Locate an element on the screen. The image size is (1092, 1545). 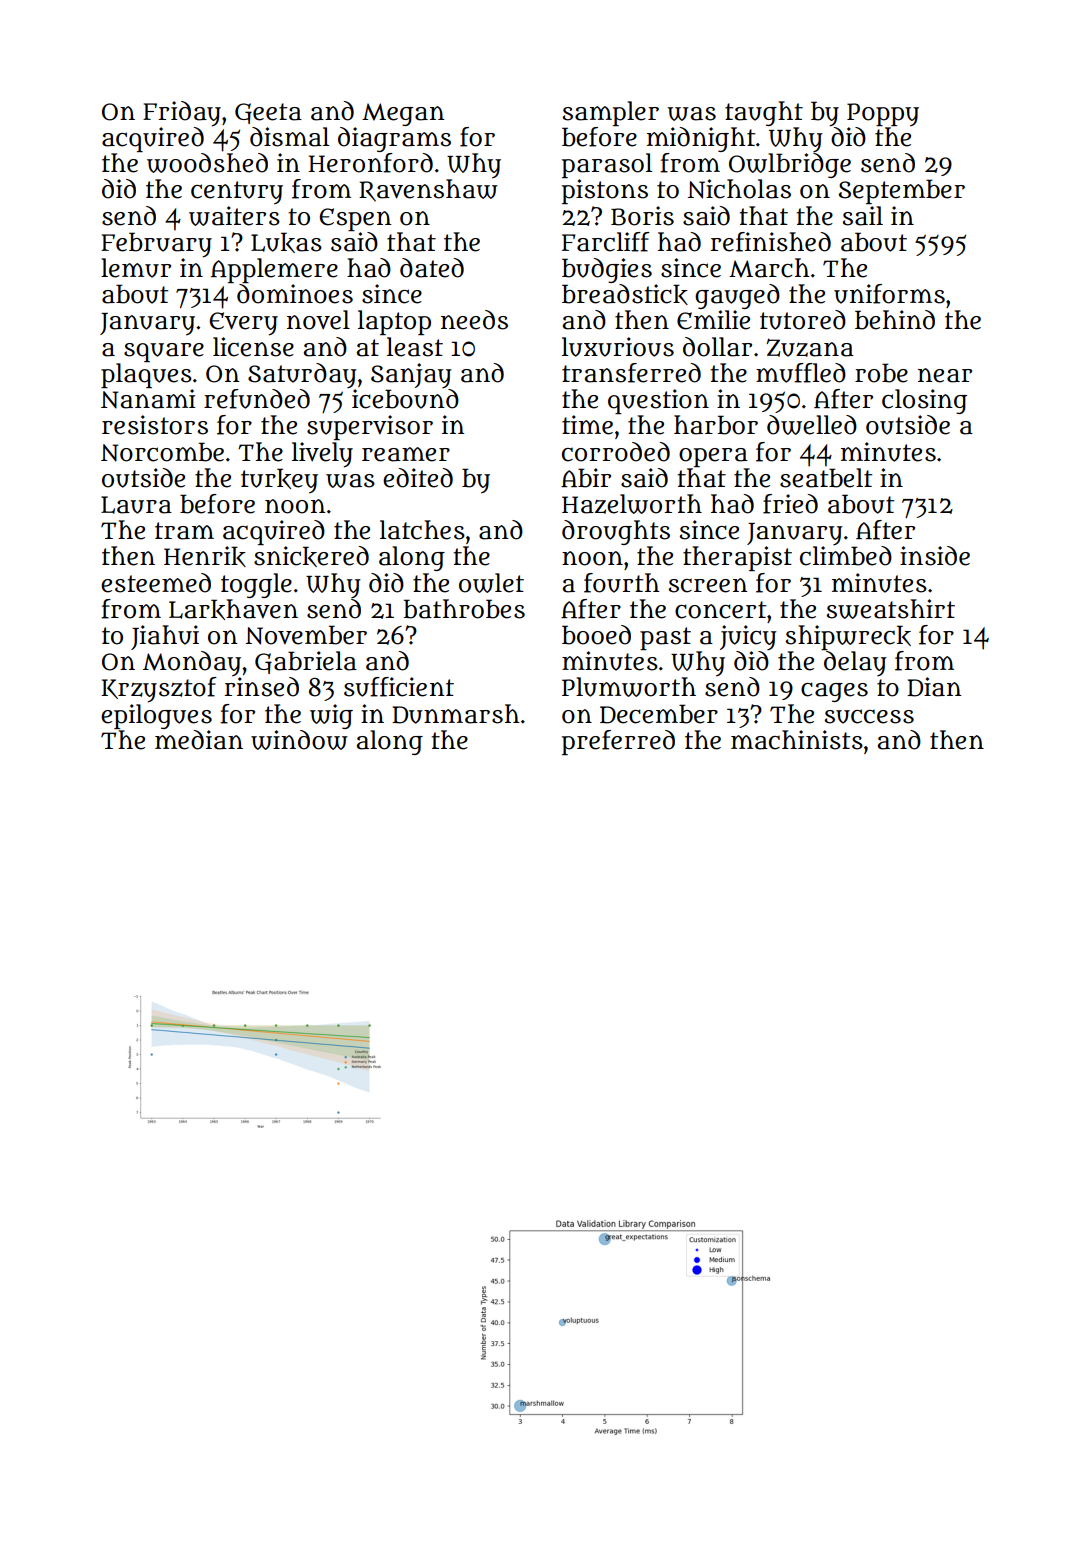
gauged is located at coordinates (737, 296).
